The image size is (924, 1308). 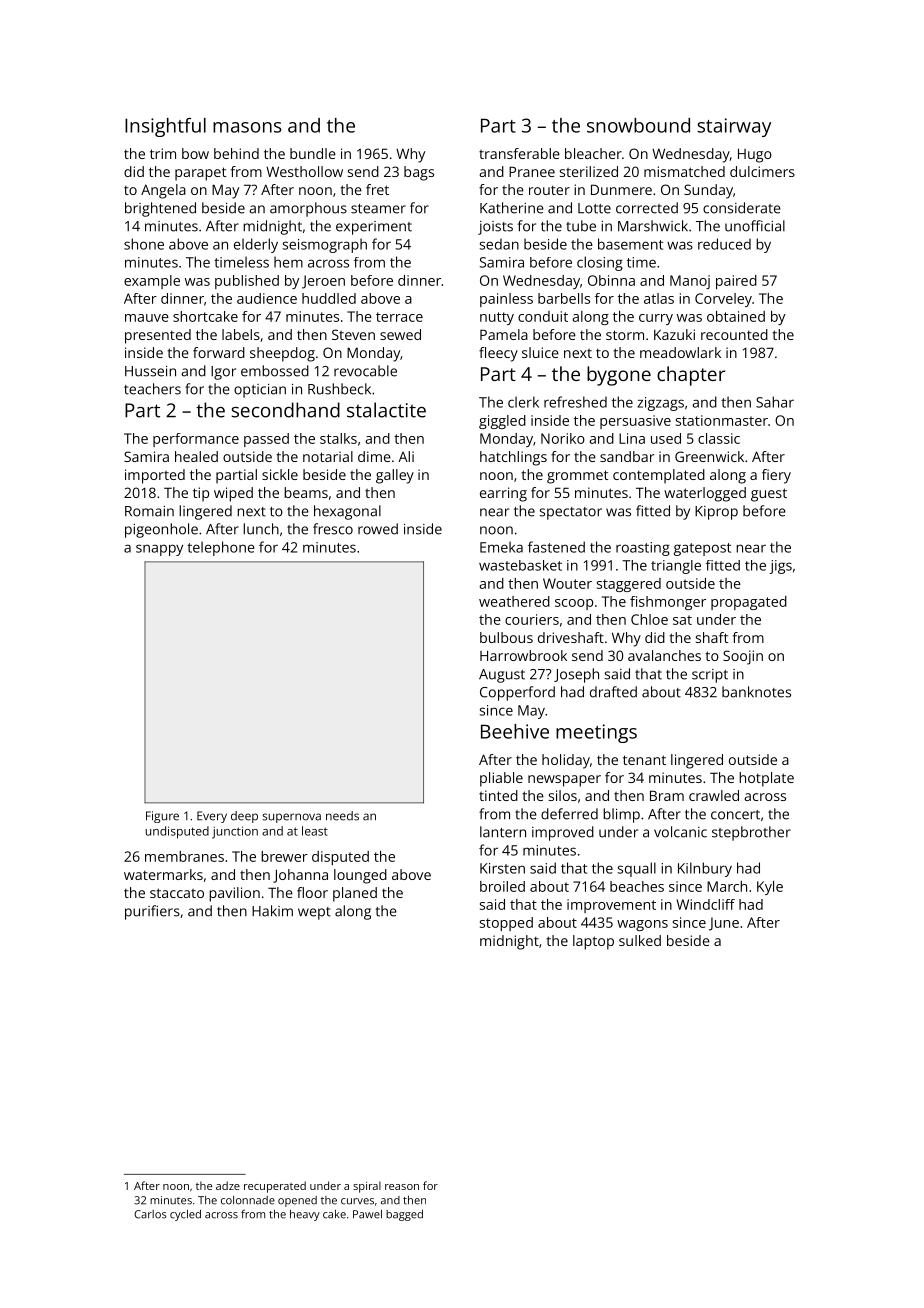 What do you see at coordinates (150, 1214) in the screenshot?
I see `Carlos` at bounding box center [150, 1214].
